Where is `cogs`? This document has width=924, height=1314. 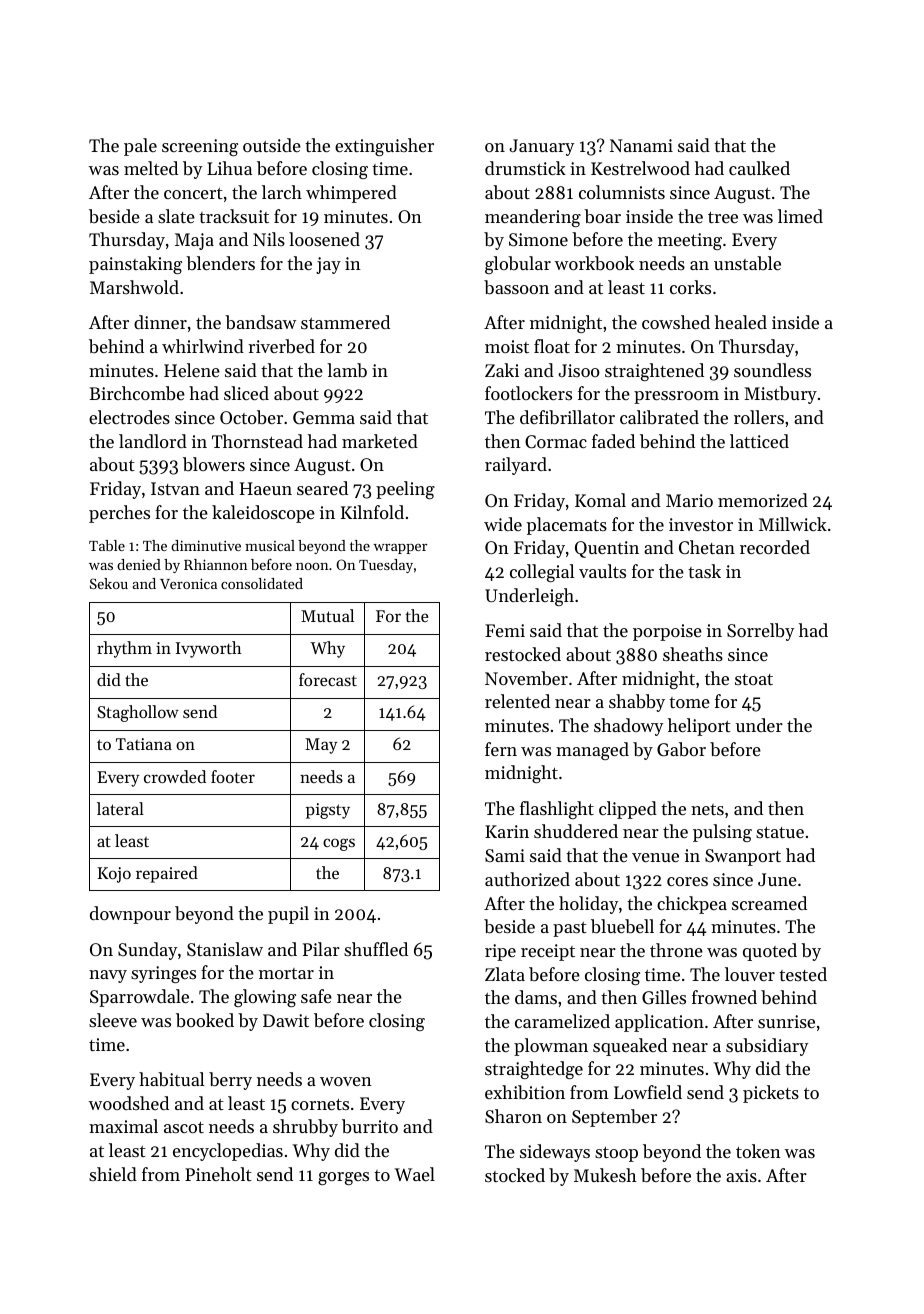 cogs is located at coordinates (339, 844).
